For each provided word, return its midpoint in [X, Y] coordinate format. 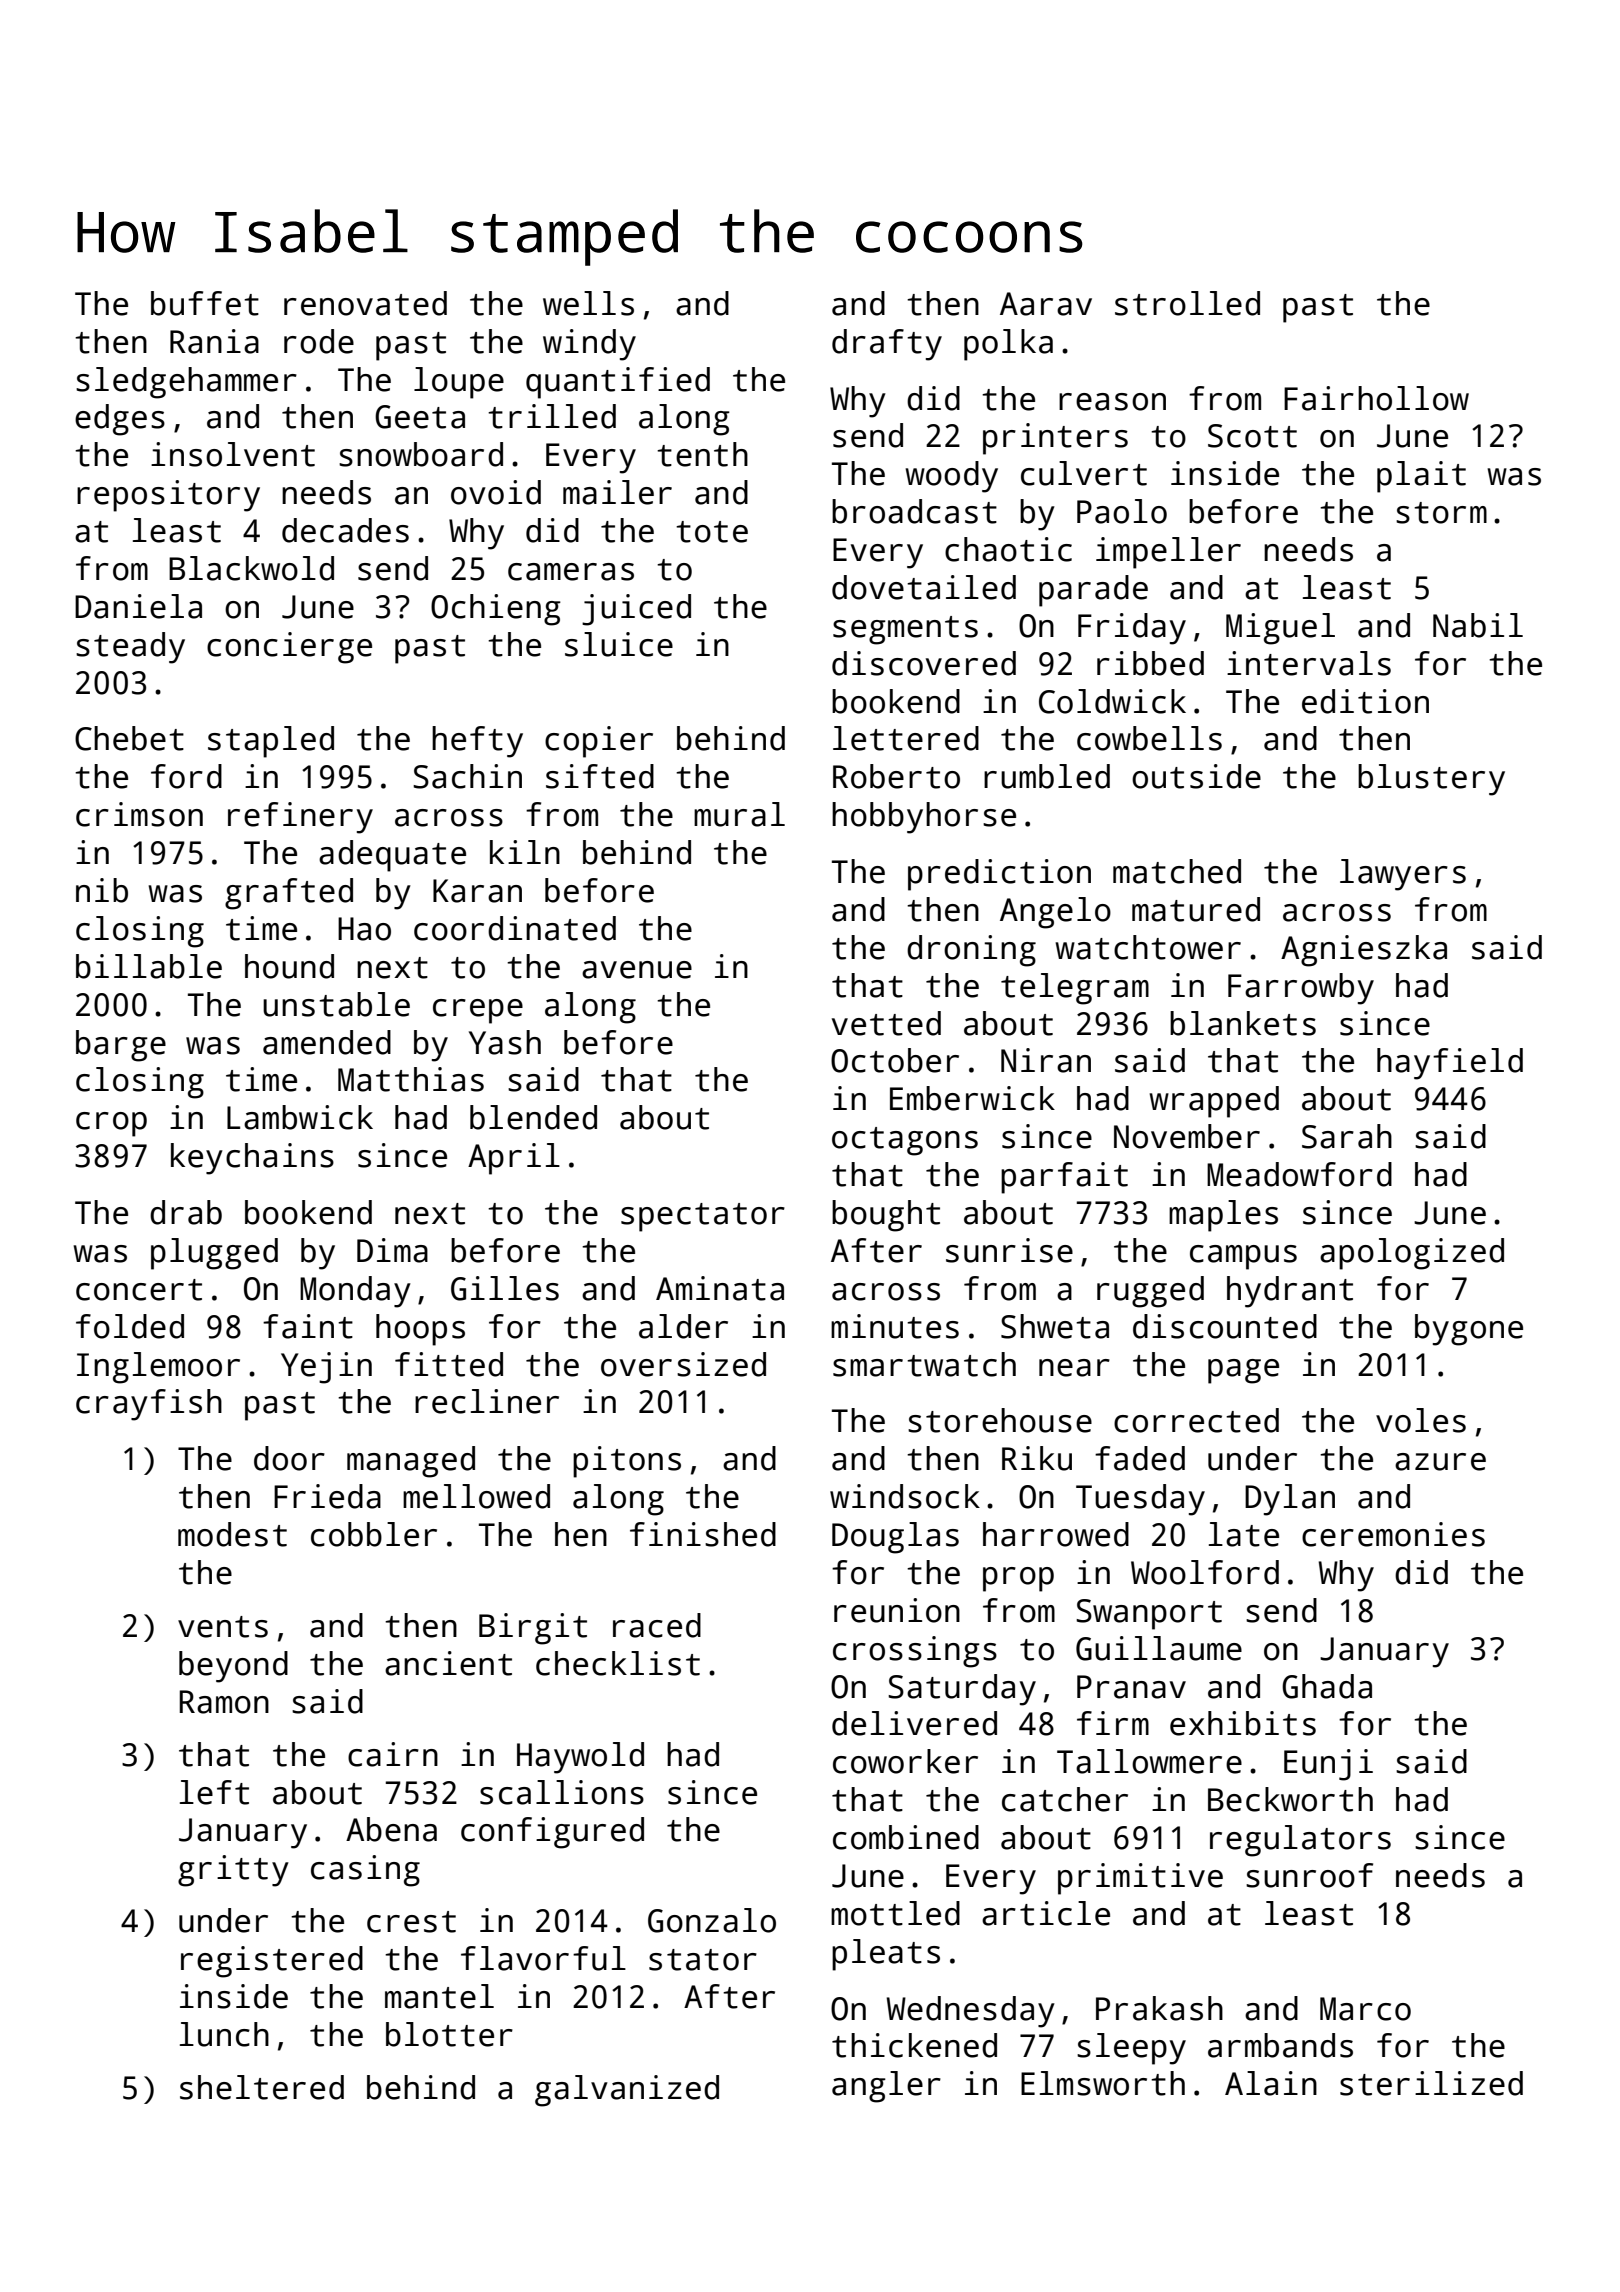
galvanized [627, 2091]
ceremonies [1393, 1534]
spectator [703, 1217]
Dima [392, 1250]
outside [1196, 776]
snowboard [421, 454]
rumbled [1047, 776]
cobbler [374, 1534]
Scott [1252, 436]
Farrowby [1301, 989]
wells [588, 303]
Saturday [962, 1690]
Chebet [129, 738]
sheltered [262, 2087]
